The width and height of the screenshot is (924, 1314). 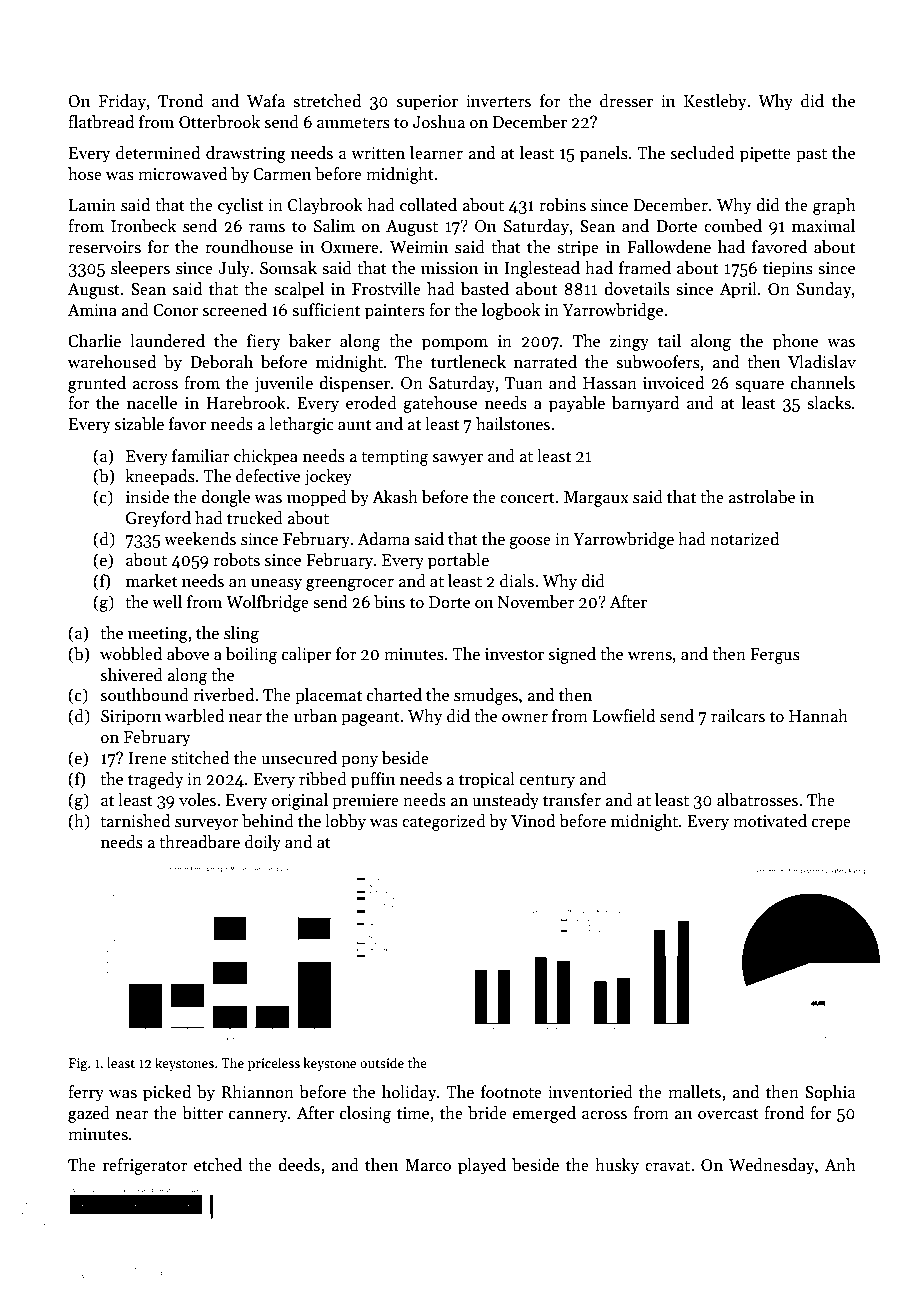 What do you see at coordinates (444, 822) in the screenshot?
I see `categorized` at bounding box center [444, 822].
